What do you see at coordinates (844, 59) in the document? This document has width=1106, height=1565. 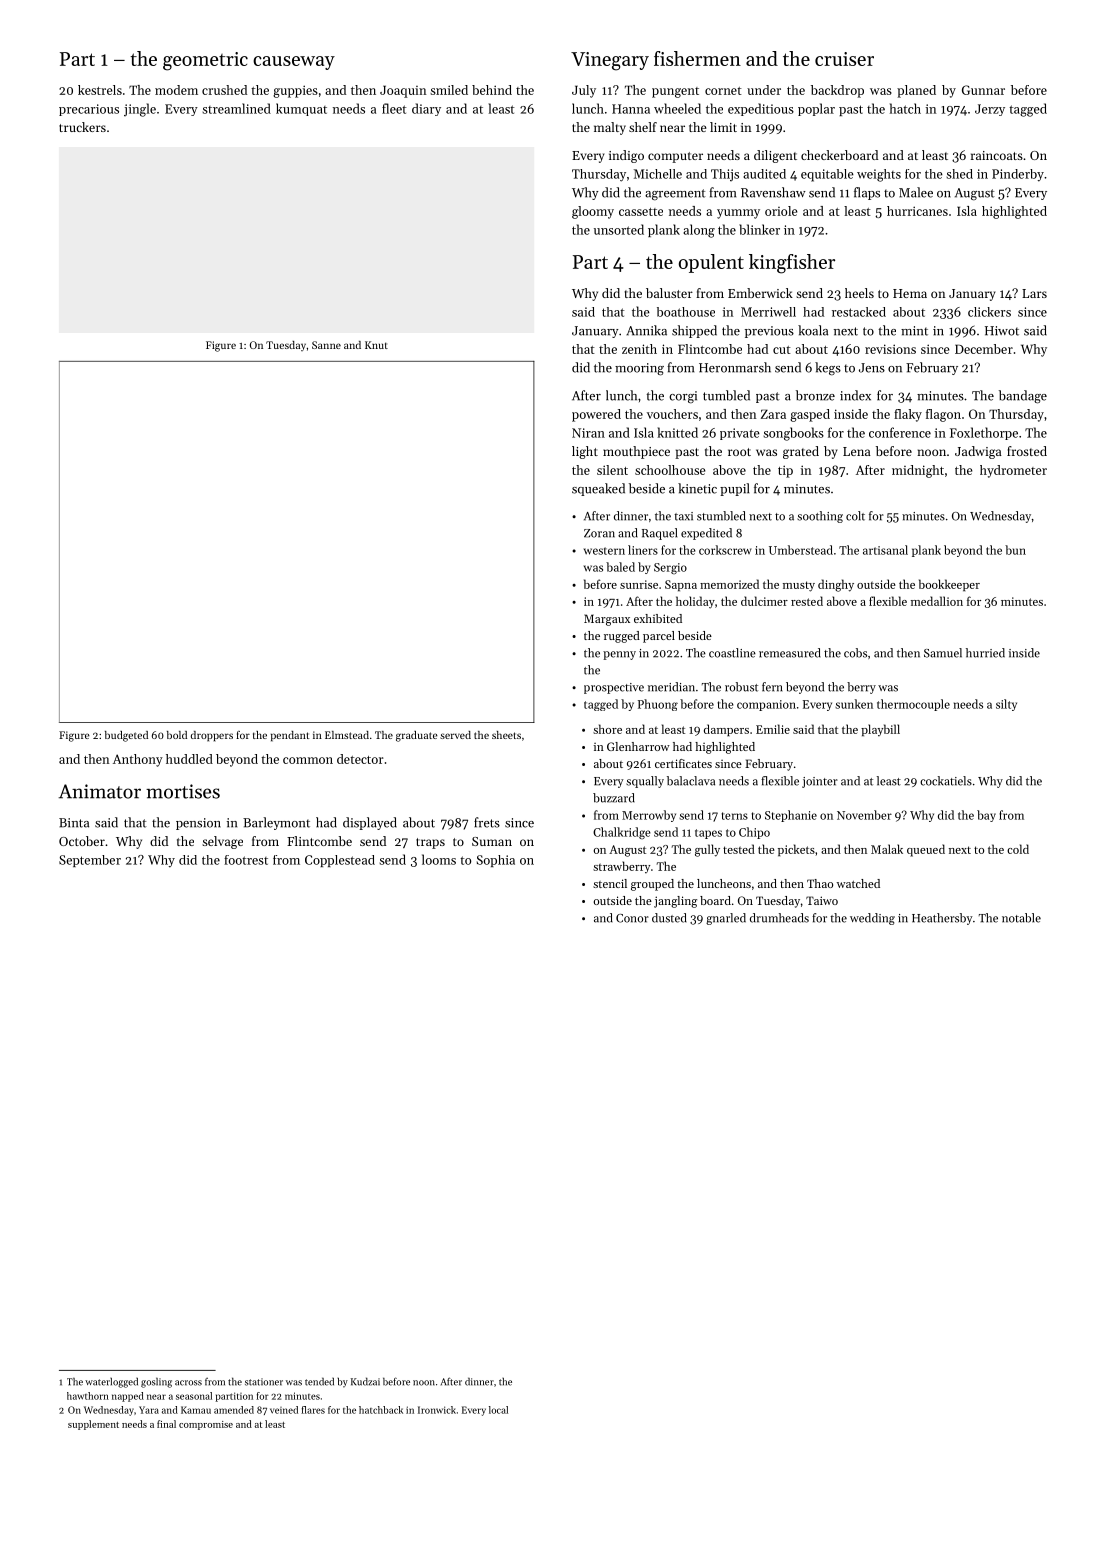 I see `cruiser` at bounding box center [844, 59].
